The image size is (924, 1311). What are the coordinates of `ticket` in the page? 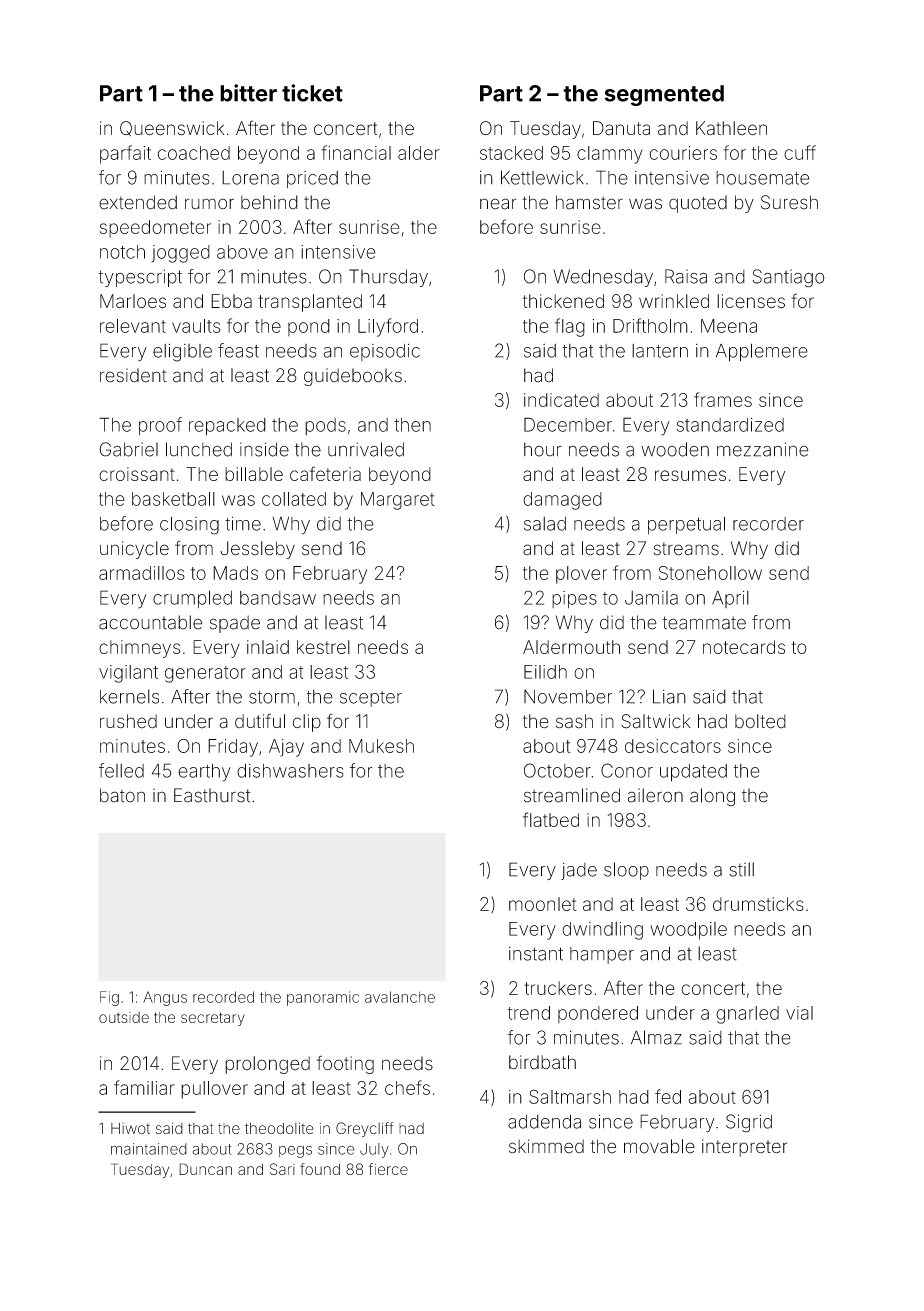 It's located at (312, 93).
